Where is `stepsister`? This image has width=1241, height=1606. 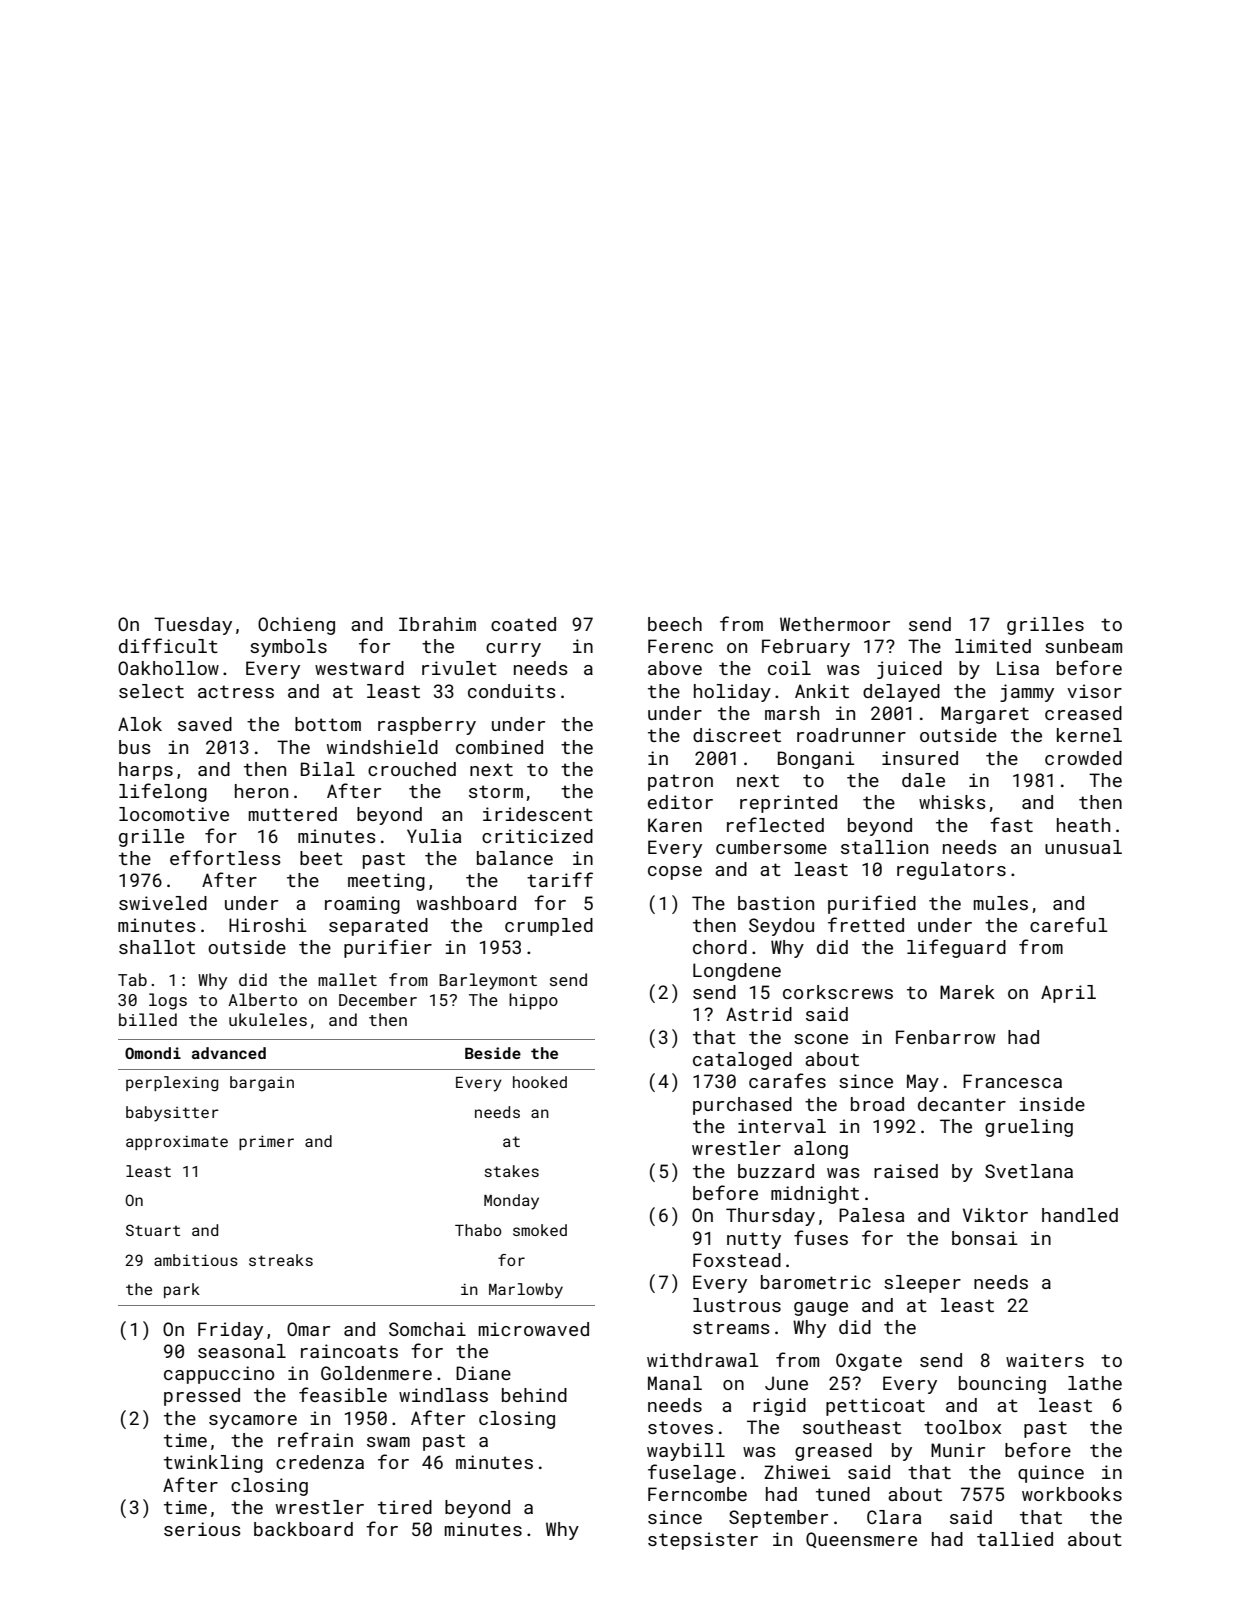 stepsister is located at coordinates (703, 1541).
